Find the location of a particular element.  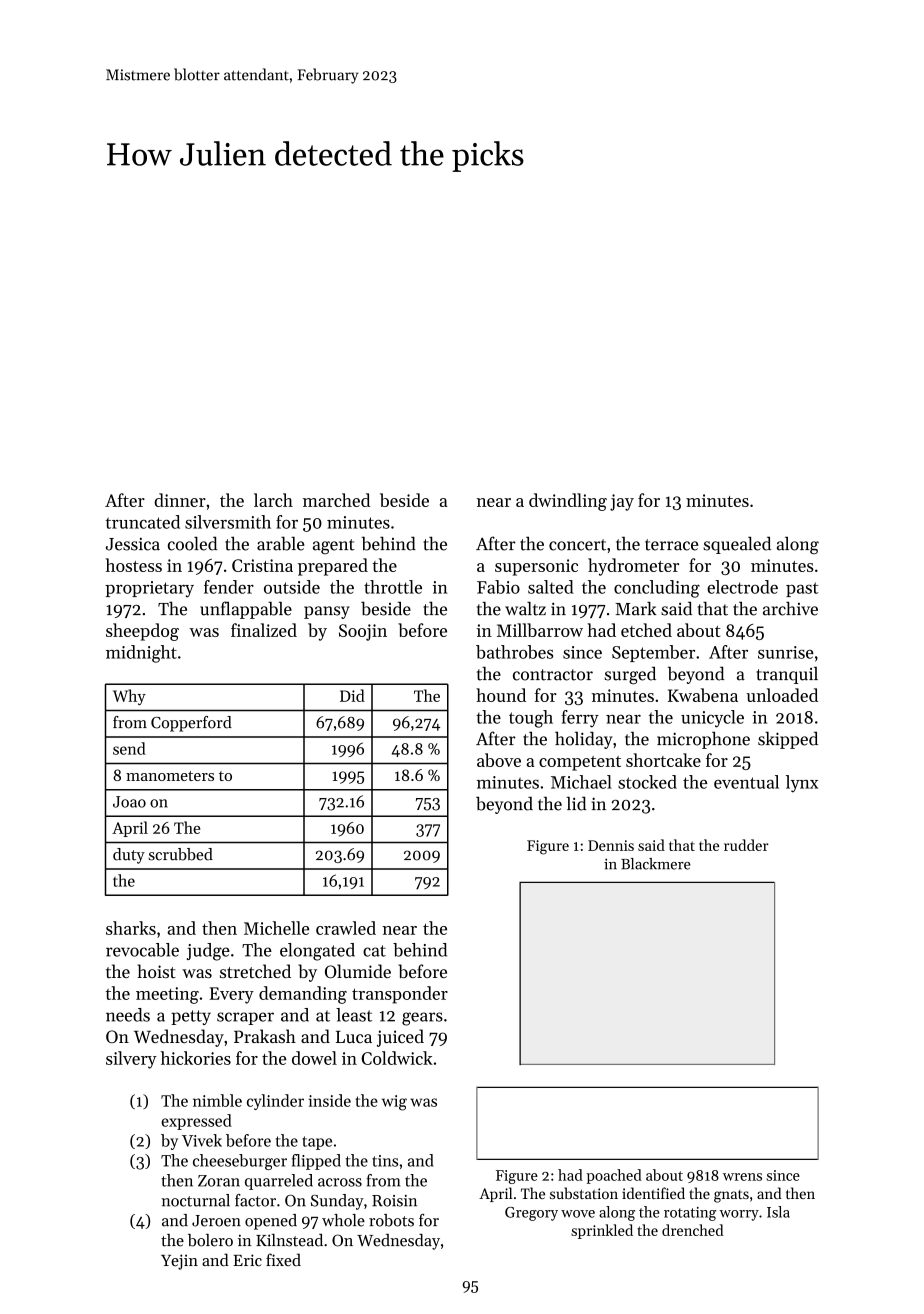

above is located at coordinates (499, 760).
